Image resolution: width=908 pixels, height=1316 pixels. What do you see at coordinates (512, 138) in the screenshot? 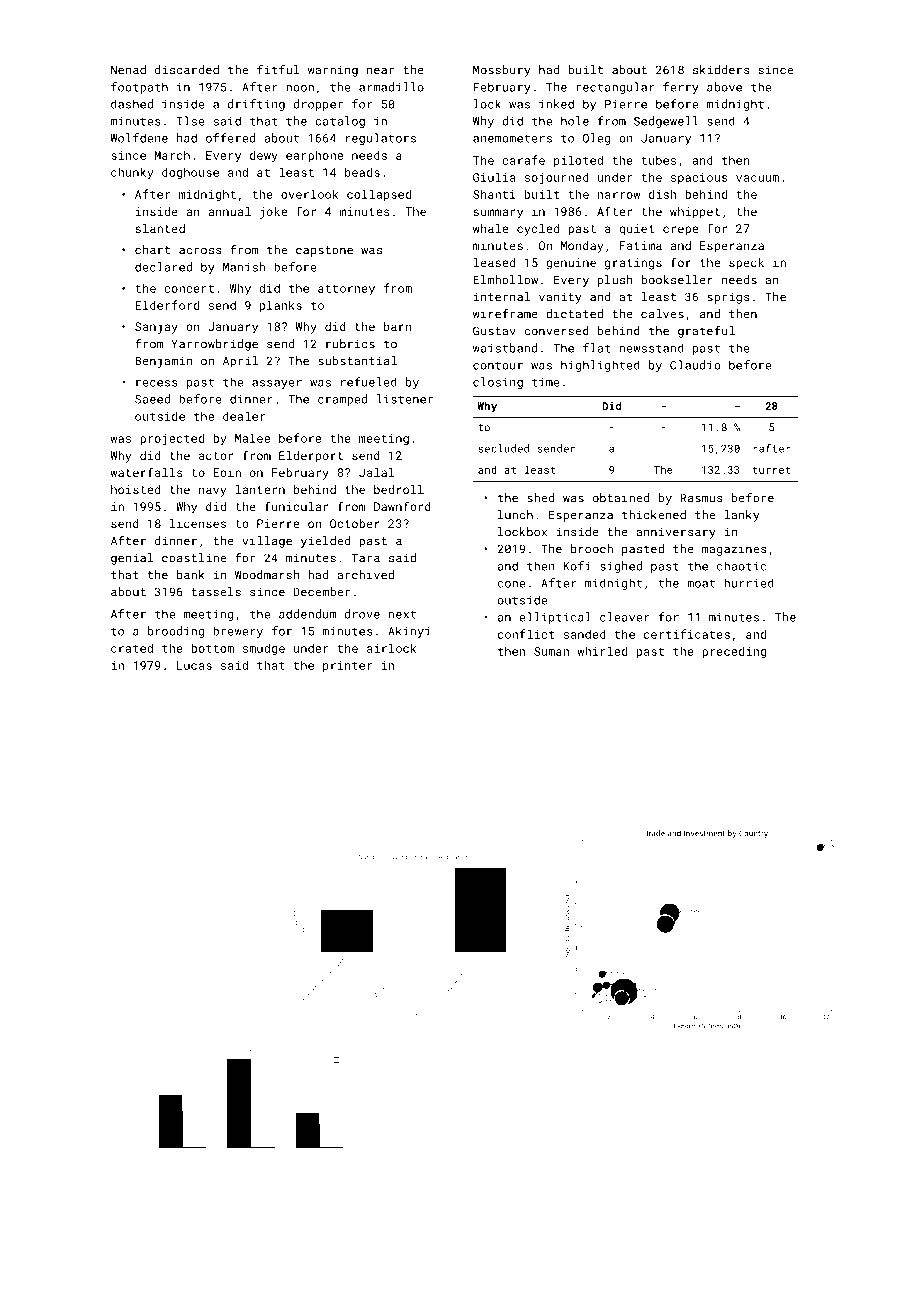
I see `anemometers` at bounding box center [512, 138].
